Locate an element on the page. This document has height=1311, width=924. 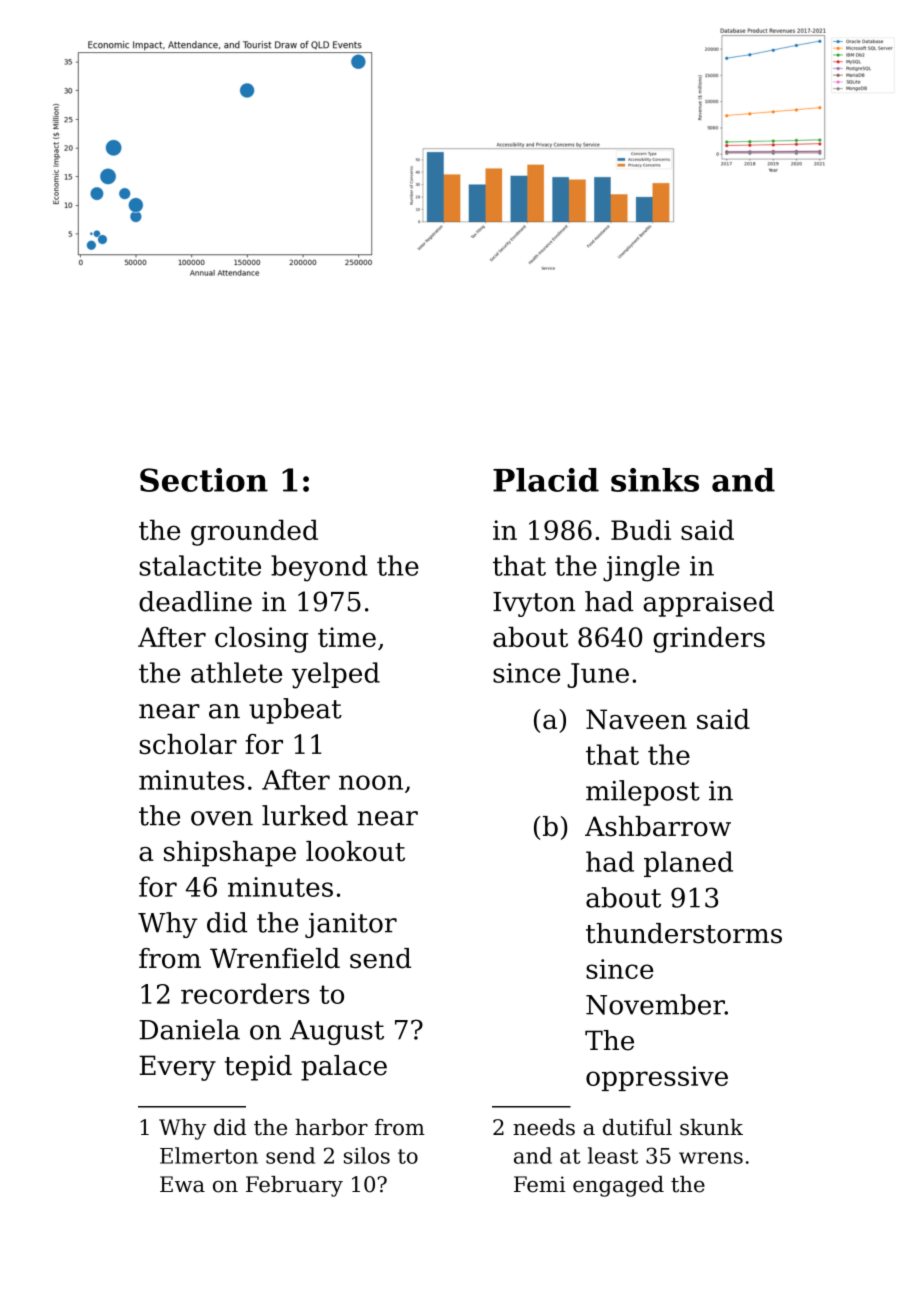
time is located at coordinates (347, 637).
